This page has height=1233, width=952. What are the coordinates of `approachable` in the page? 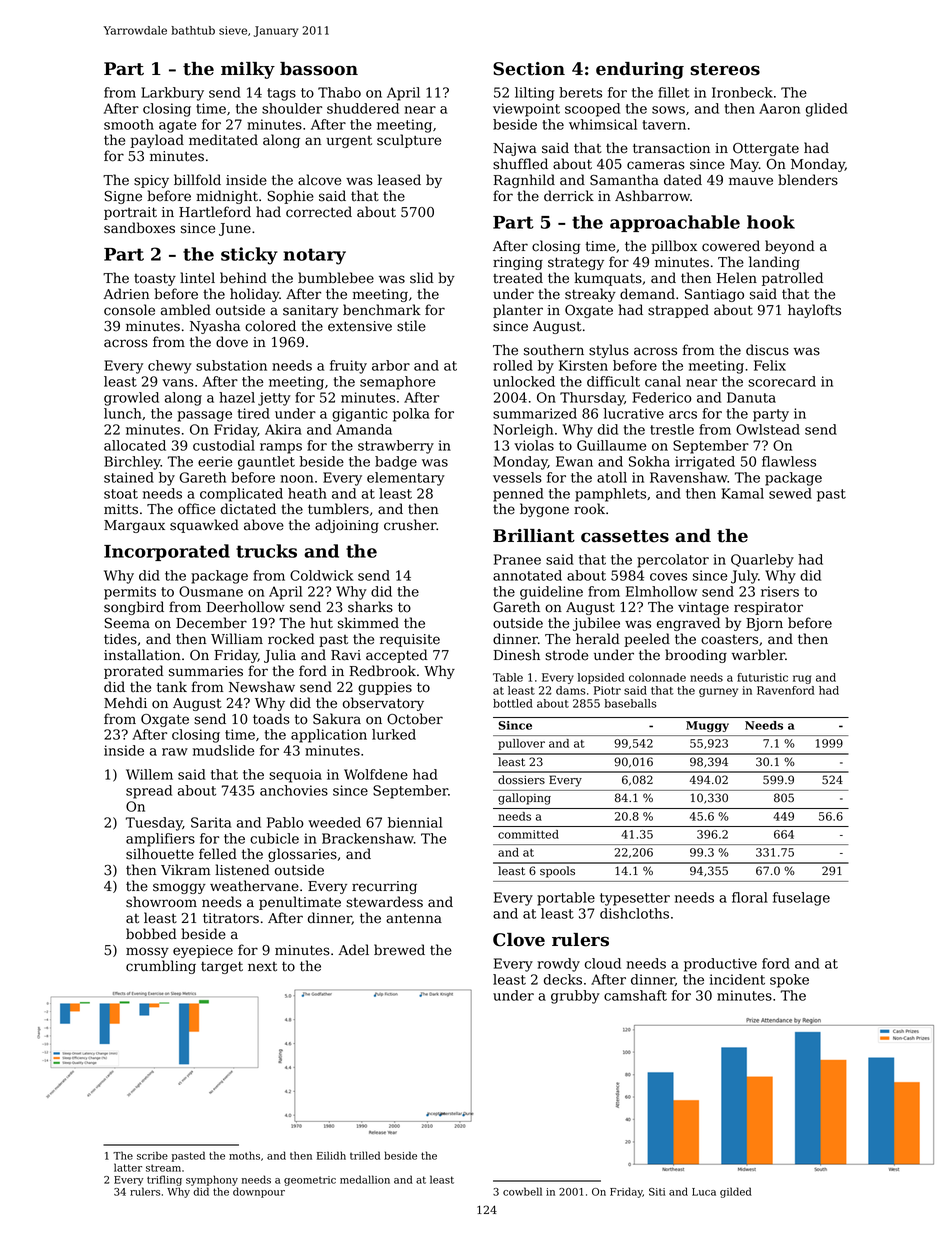 It's located at (675, 223).
